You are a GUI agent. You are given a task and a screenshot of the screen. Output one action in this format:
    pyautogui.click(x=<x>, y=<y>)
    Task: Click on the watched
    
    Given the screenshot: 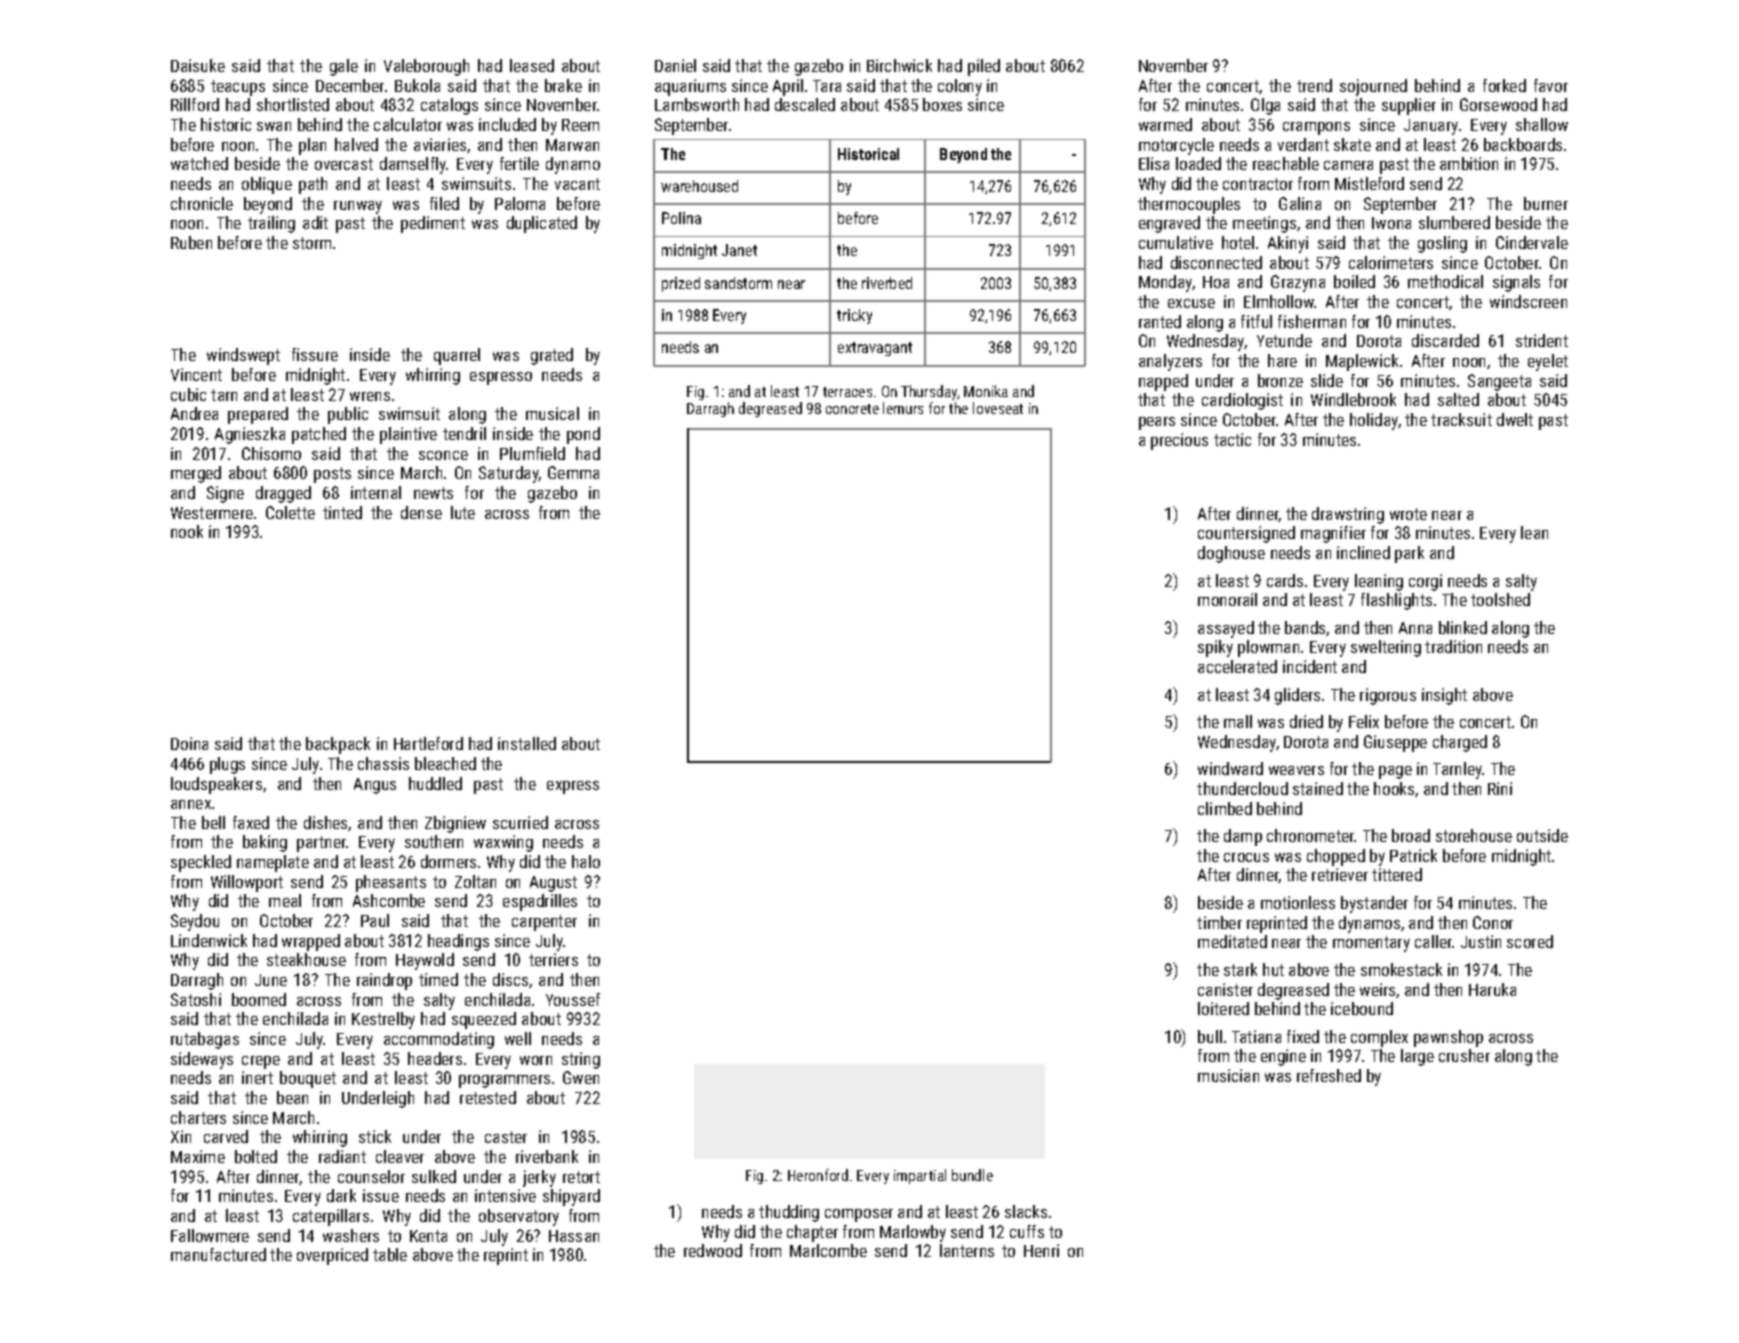 What is the action you would take?
    pyautogui.click(x=199, y=163)
